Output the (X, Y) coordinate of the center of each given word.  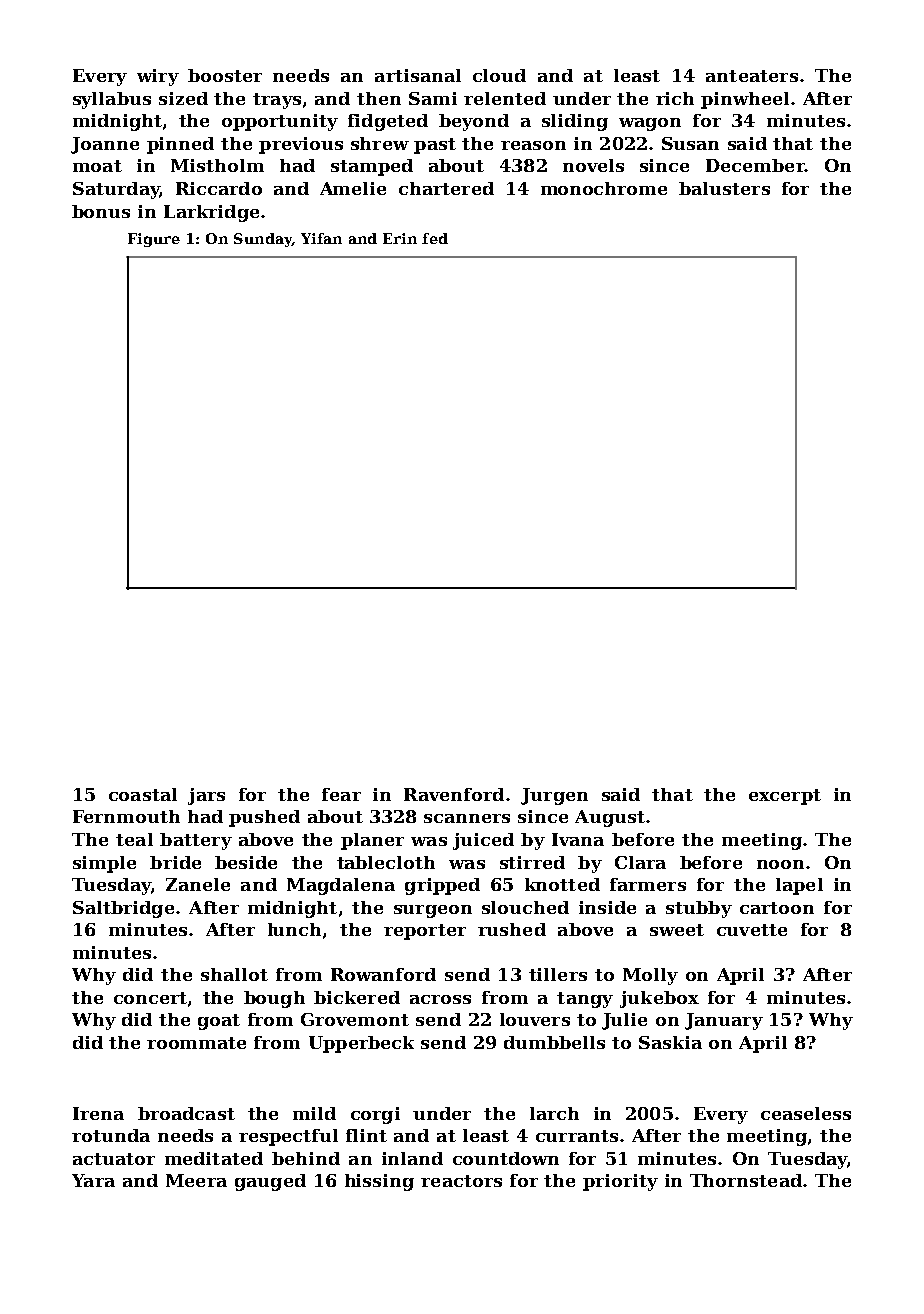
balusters (724, 188)
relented (505, 98)
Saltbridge (123, 909)
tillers (558, 974)
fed (435, 238)
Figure (154, 240)
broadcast (186, 1113)
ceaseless (806, 1113)
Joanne (105, 145)
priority (620, 1182)
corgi (375, 1115)
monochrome (604, 188)
